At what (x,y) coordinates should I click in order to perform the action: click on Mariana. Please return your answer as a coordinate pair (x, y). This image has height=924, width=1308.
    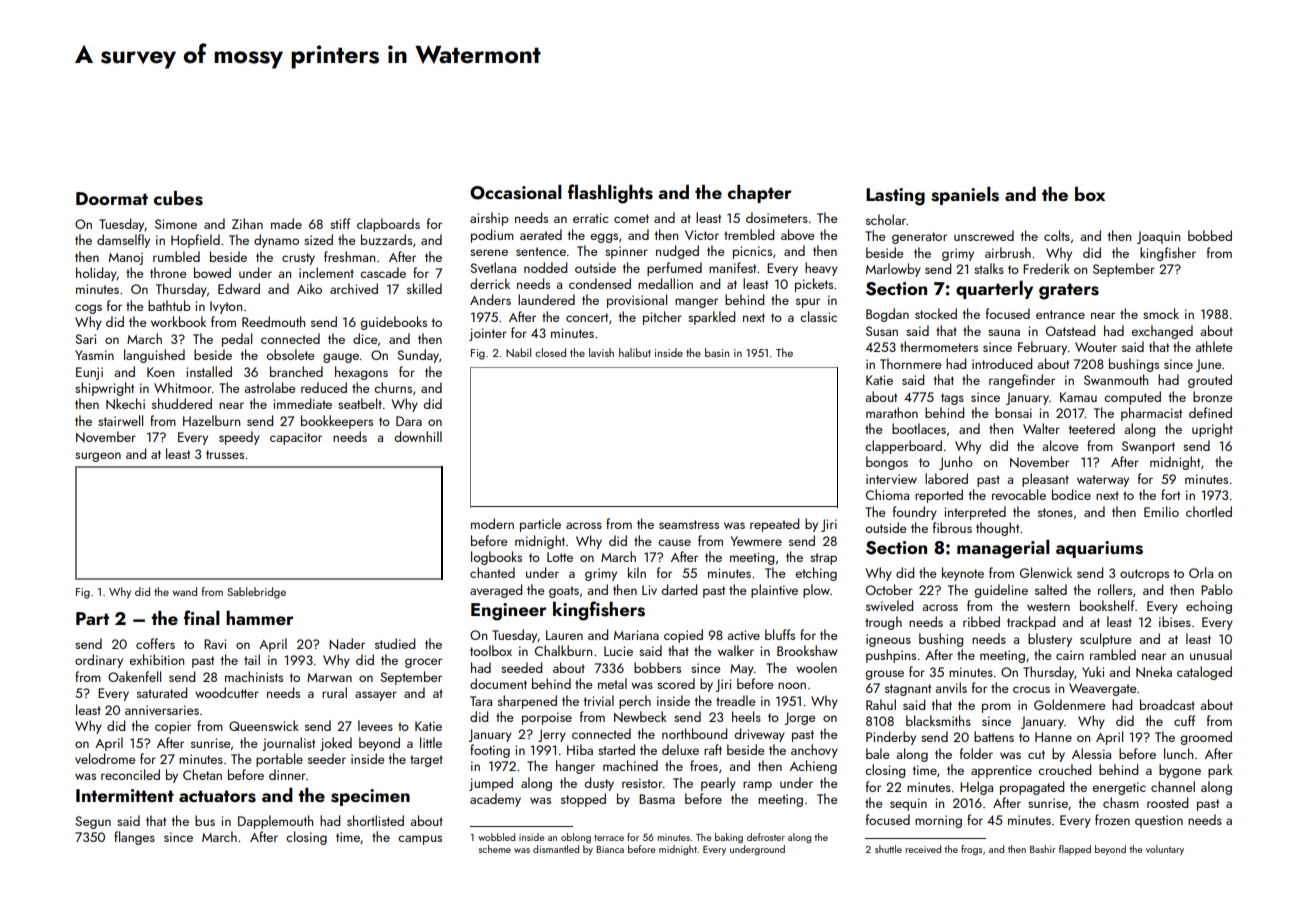
    Looking at the image, I should click on (636, 635).
